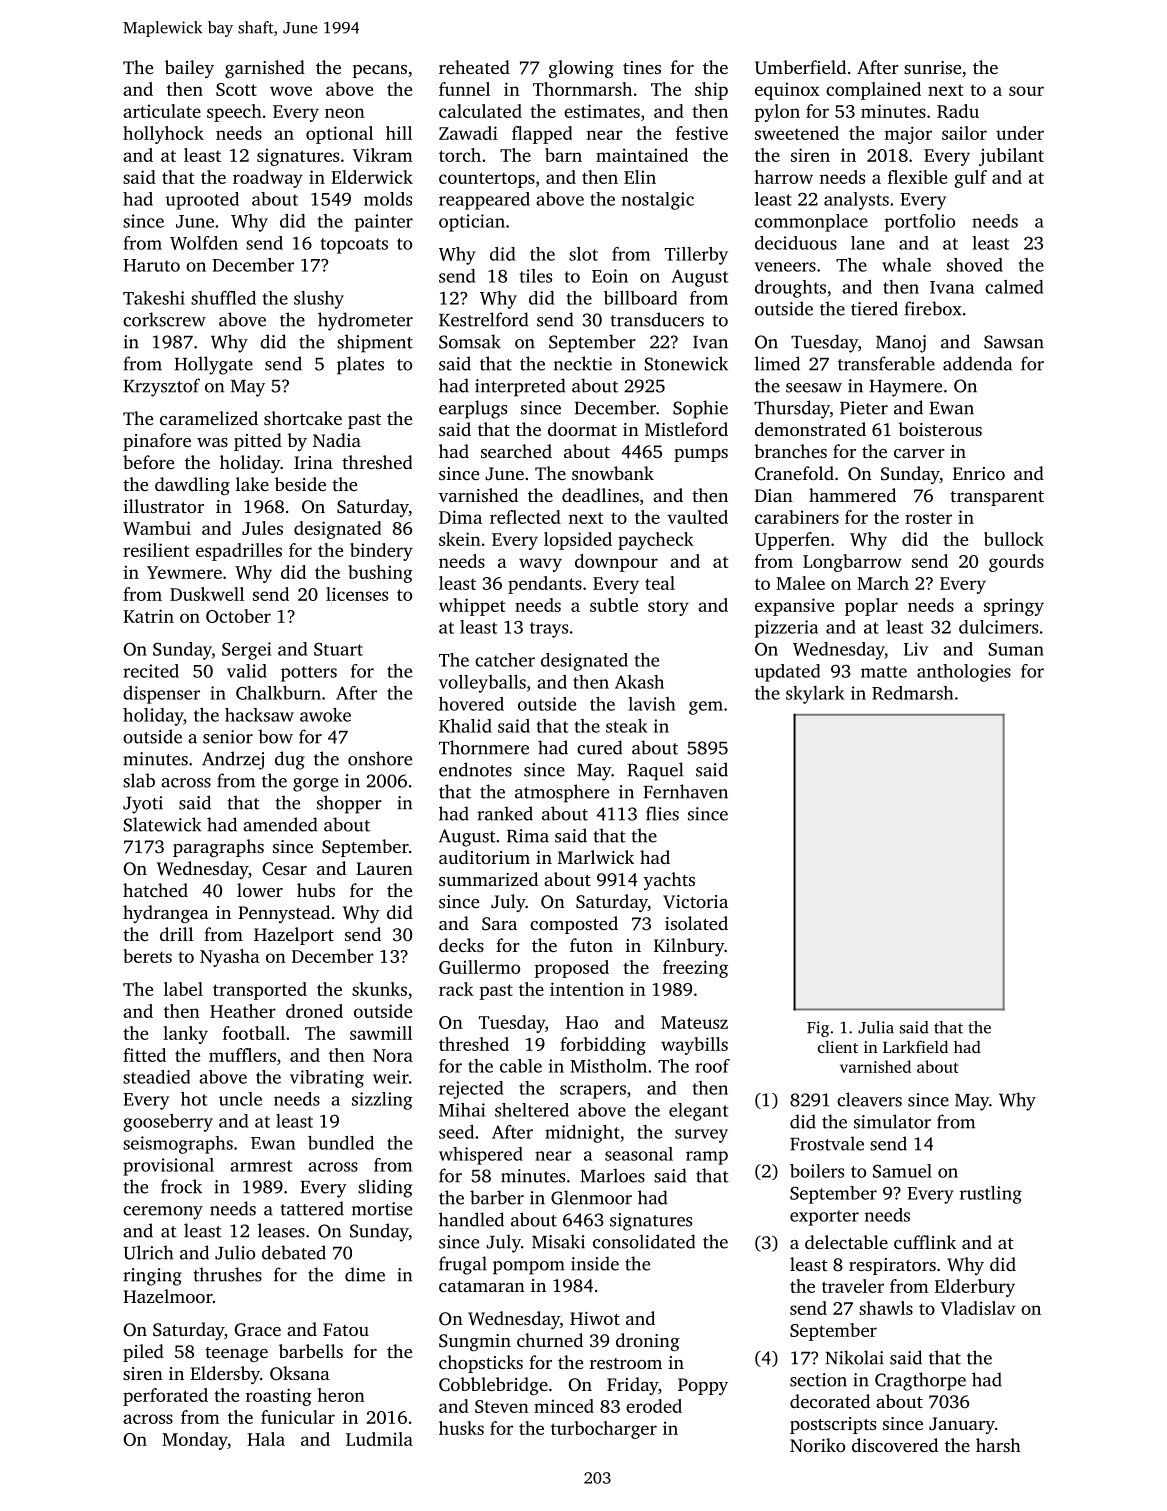  I want to click on atmosphere, so click(562, 793).
